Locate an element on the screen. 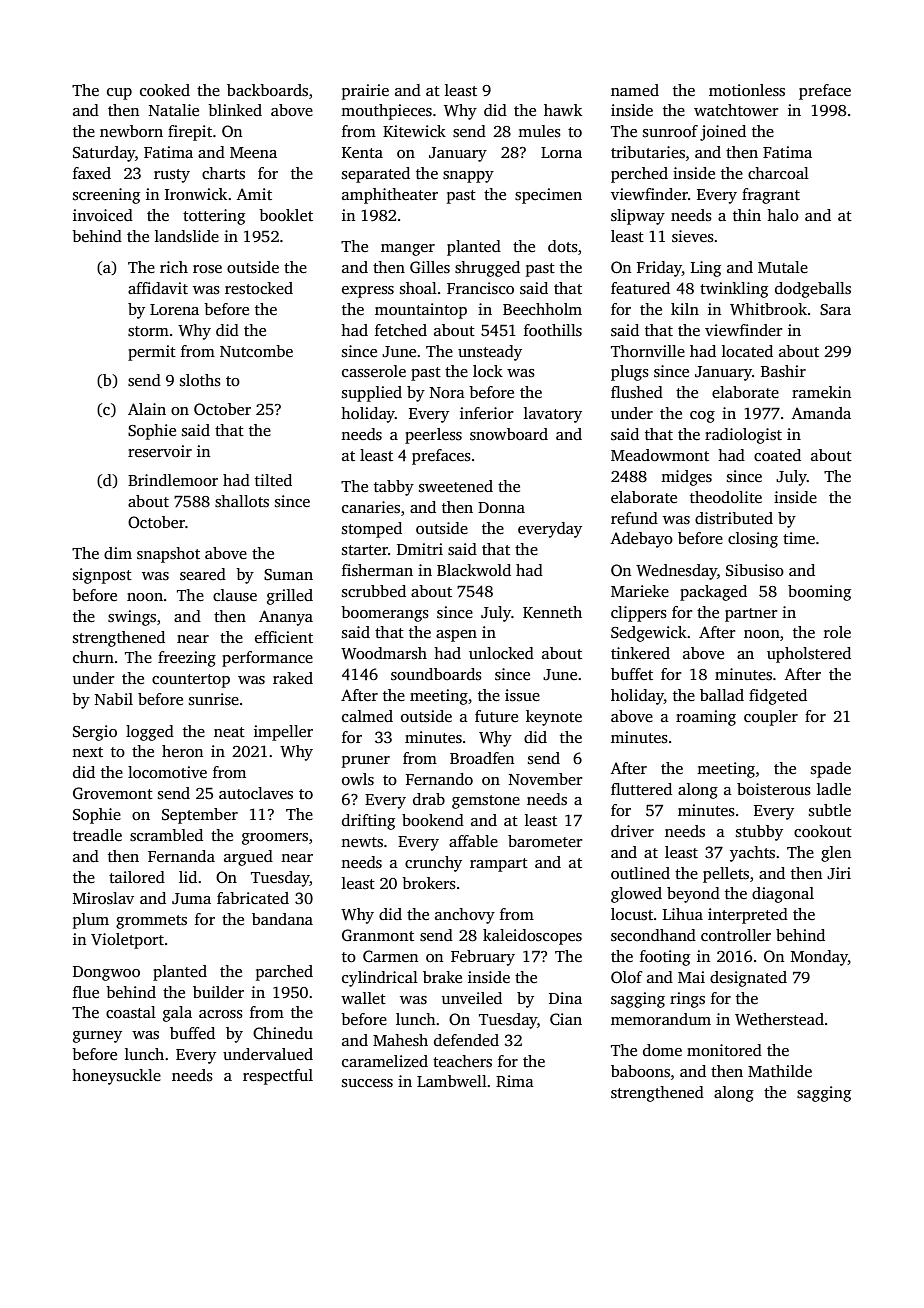 The height and width of the screenshot is (1308, 924). flue is located at coordinates (86, 992).
